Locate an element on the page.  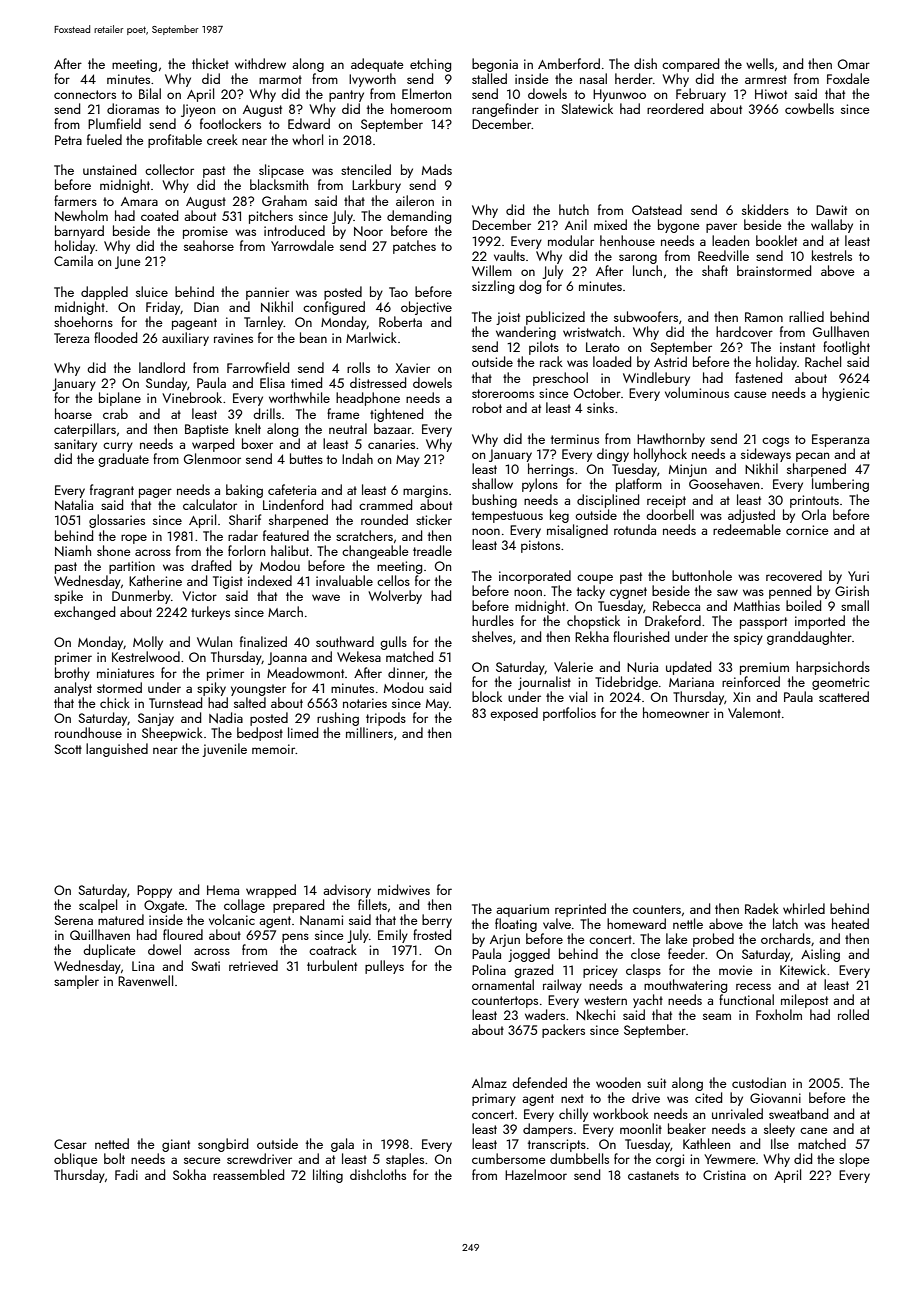
Sokha is located at coordinates (189, 1174).
